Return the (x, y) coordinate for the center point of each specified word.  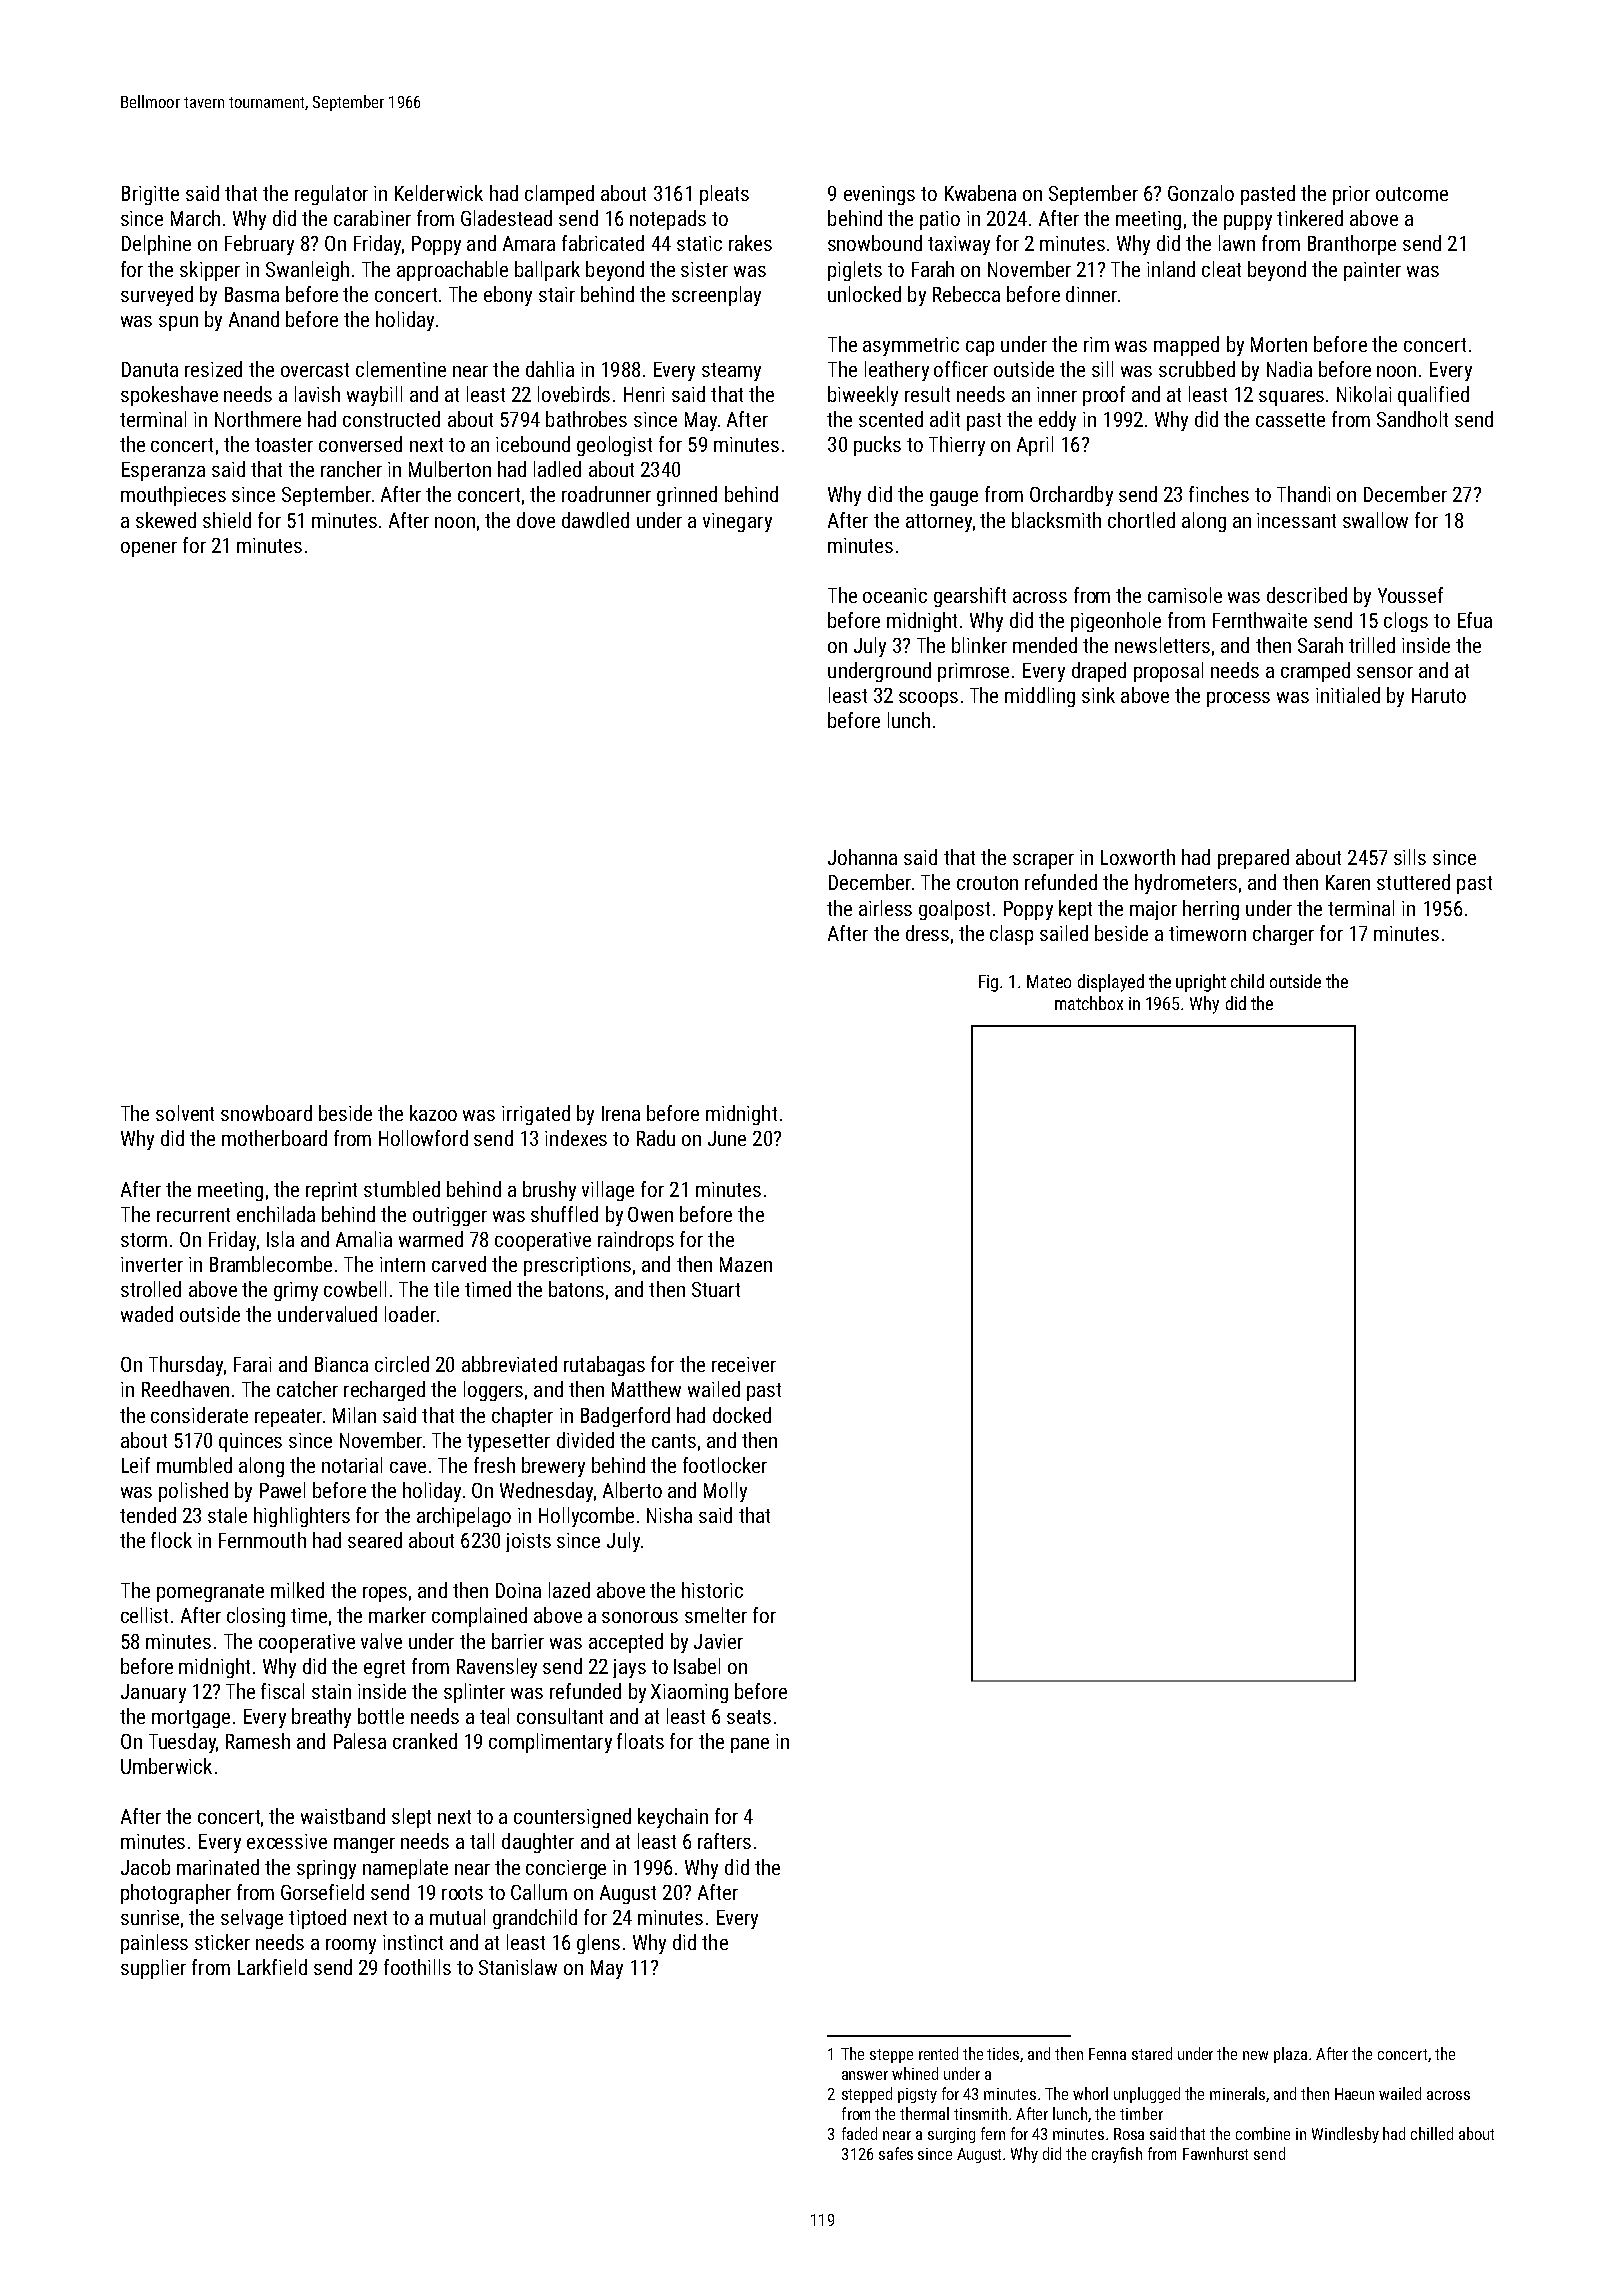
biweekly (863, 396)
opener (149, 549)
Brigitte (150, 195)
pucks (877, 446)
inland (1171, 269)
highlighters (302, 1517)
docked (742, 1415)
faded (859, 2133)
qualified (1433, 396)
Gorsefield (322, 1892)
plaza (1290, 2055)
